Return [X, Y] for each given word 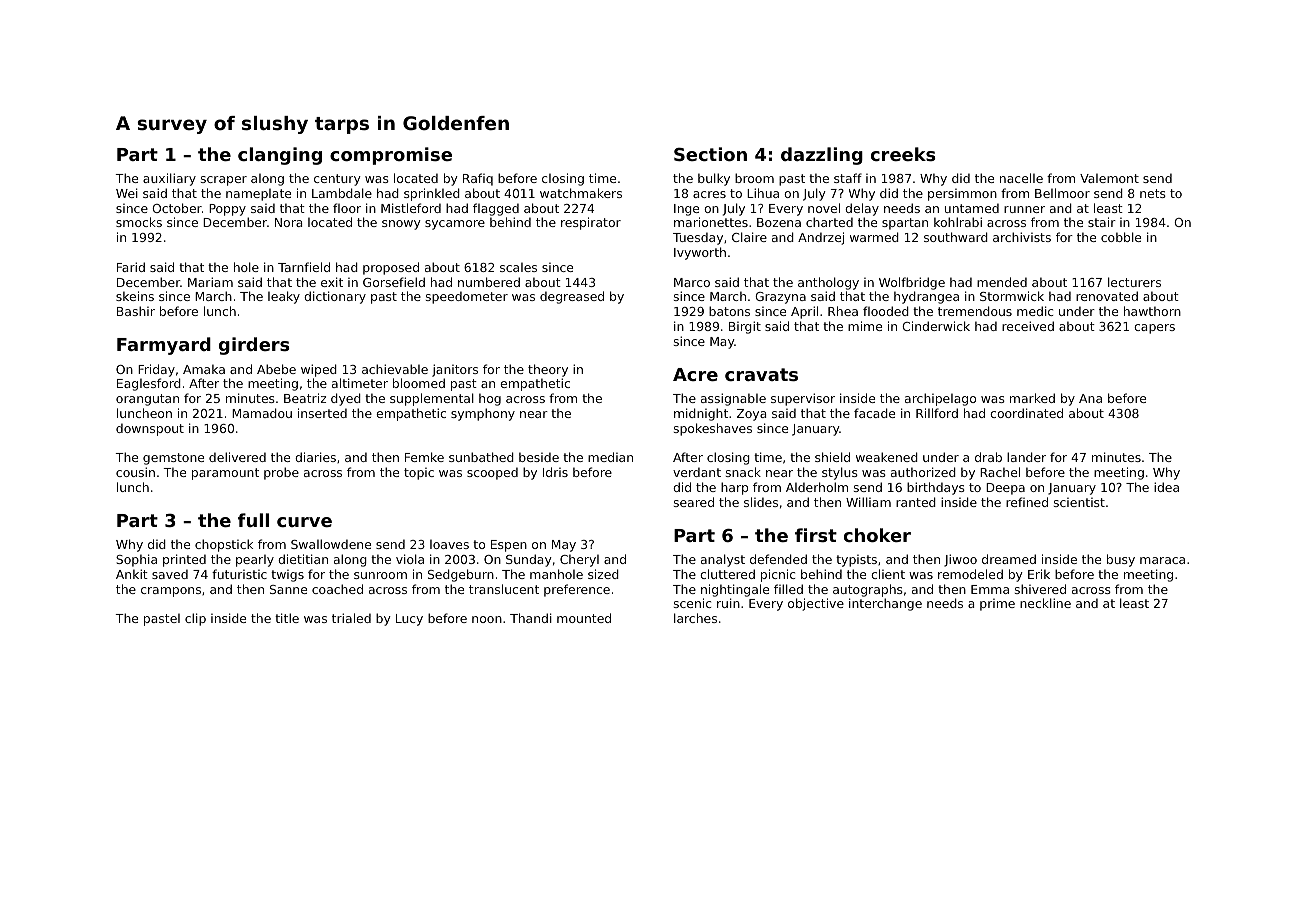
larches [695, 618]
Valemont [1109, 178]
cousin [135, 472]
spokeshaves [713, 429]
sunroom [380, 575]
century [337, 180]
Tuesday [698, 238]
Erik [1039, 574]
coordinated [1026, 413]
